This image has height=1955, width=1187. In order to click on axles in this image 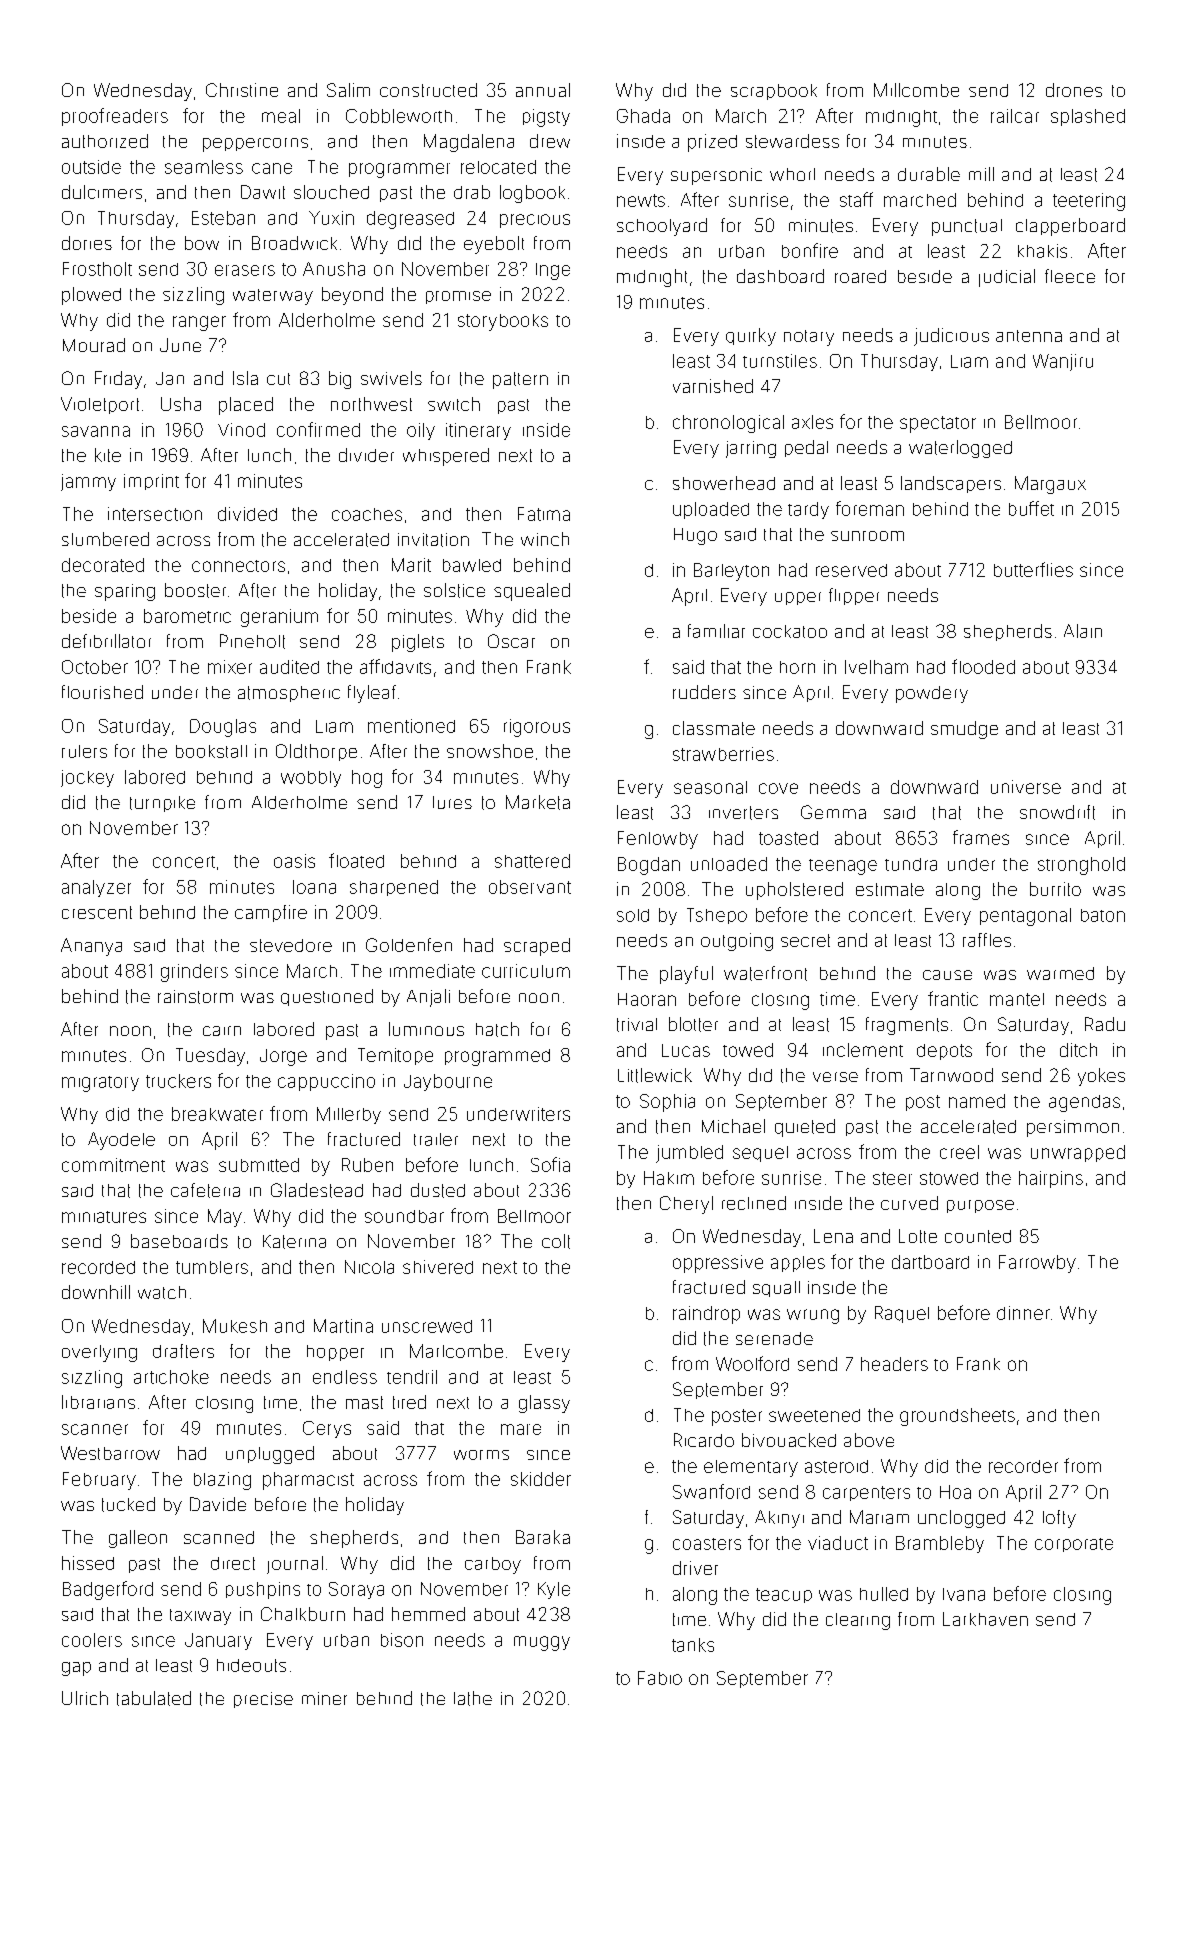, I will do `click(812, 422)`.
